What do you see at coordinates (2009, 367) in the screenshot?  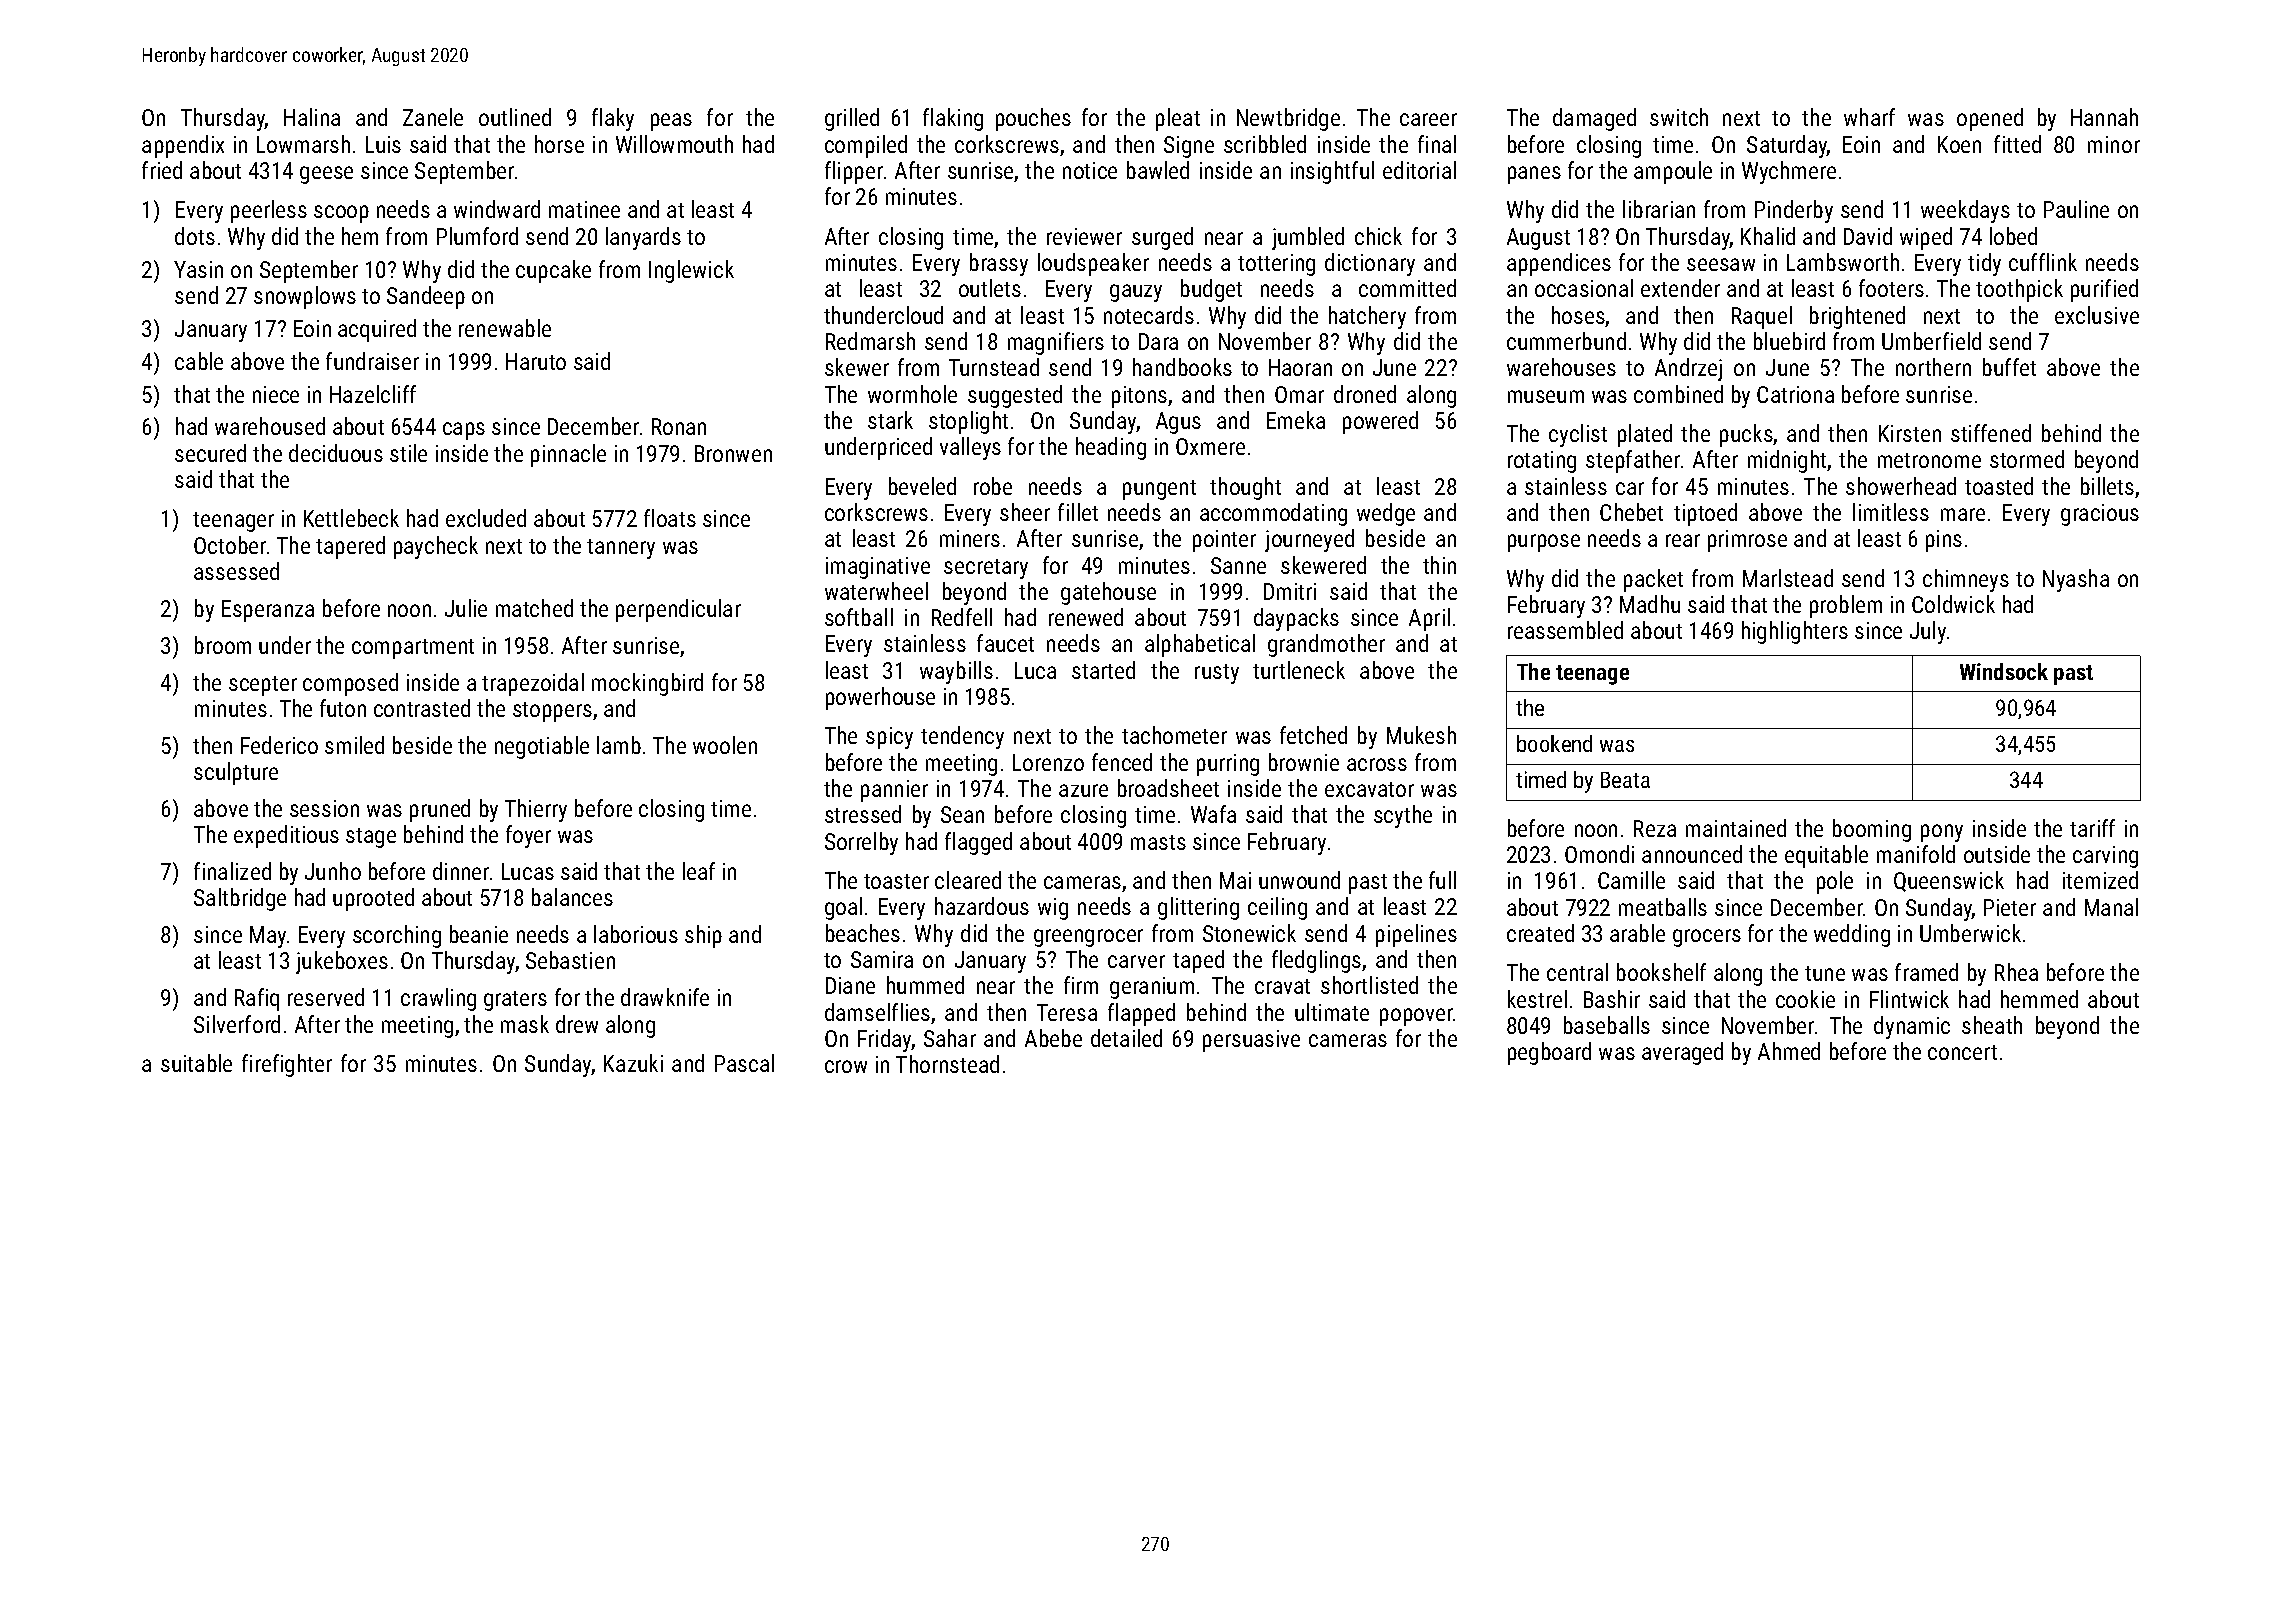 I see `buffet` at bounding box center [2009, 367].
